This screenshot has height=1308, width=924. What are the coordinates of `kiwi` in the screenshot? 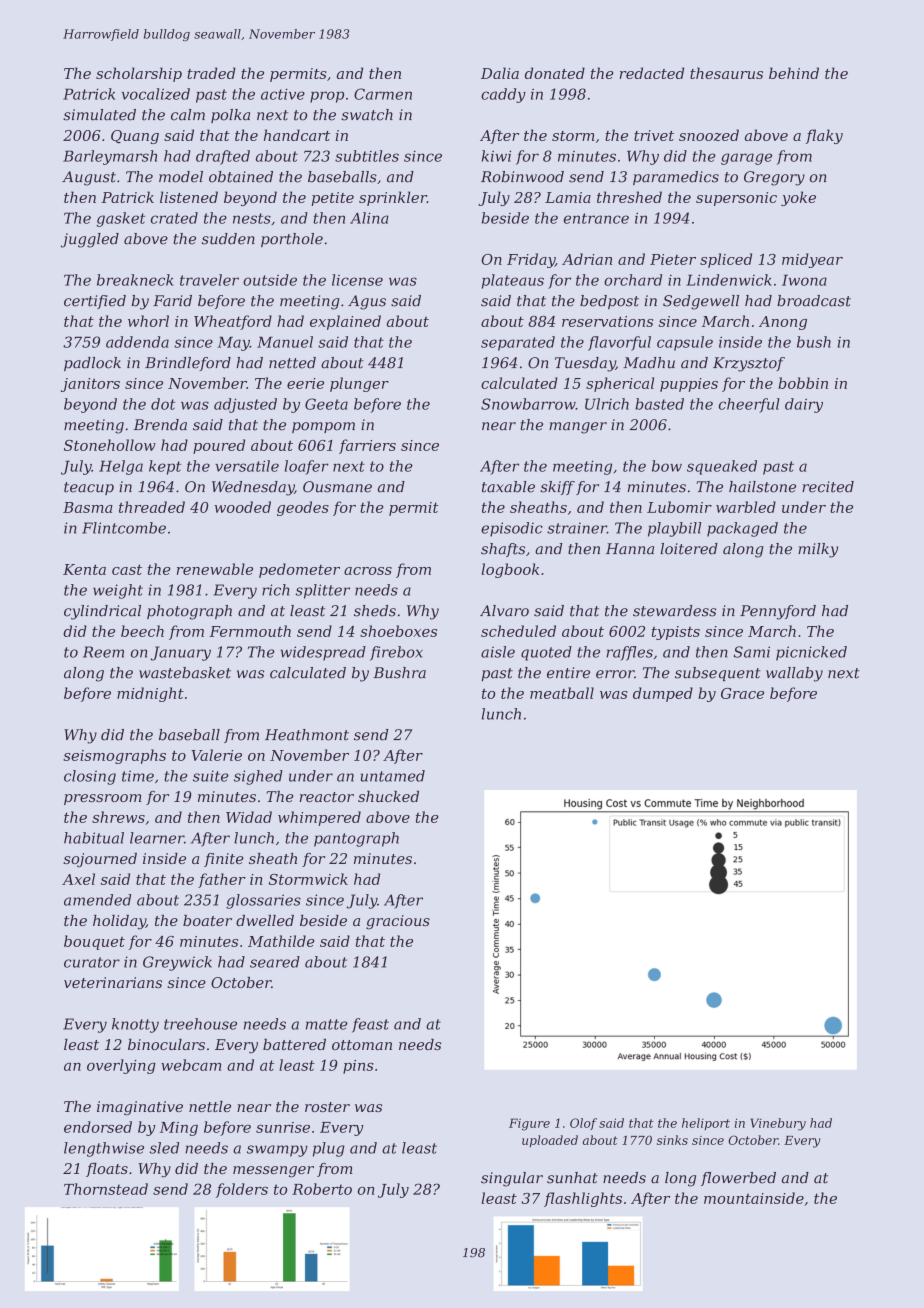 It's located at (496, 156).
